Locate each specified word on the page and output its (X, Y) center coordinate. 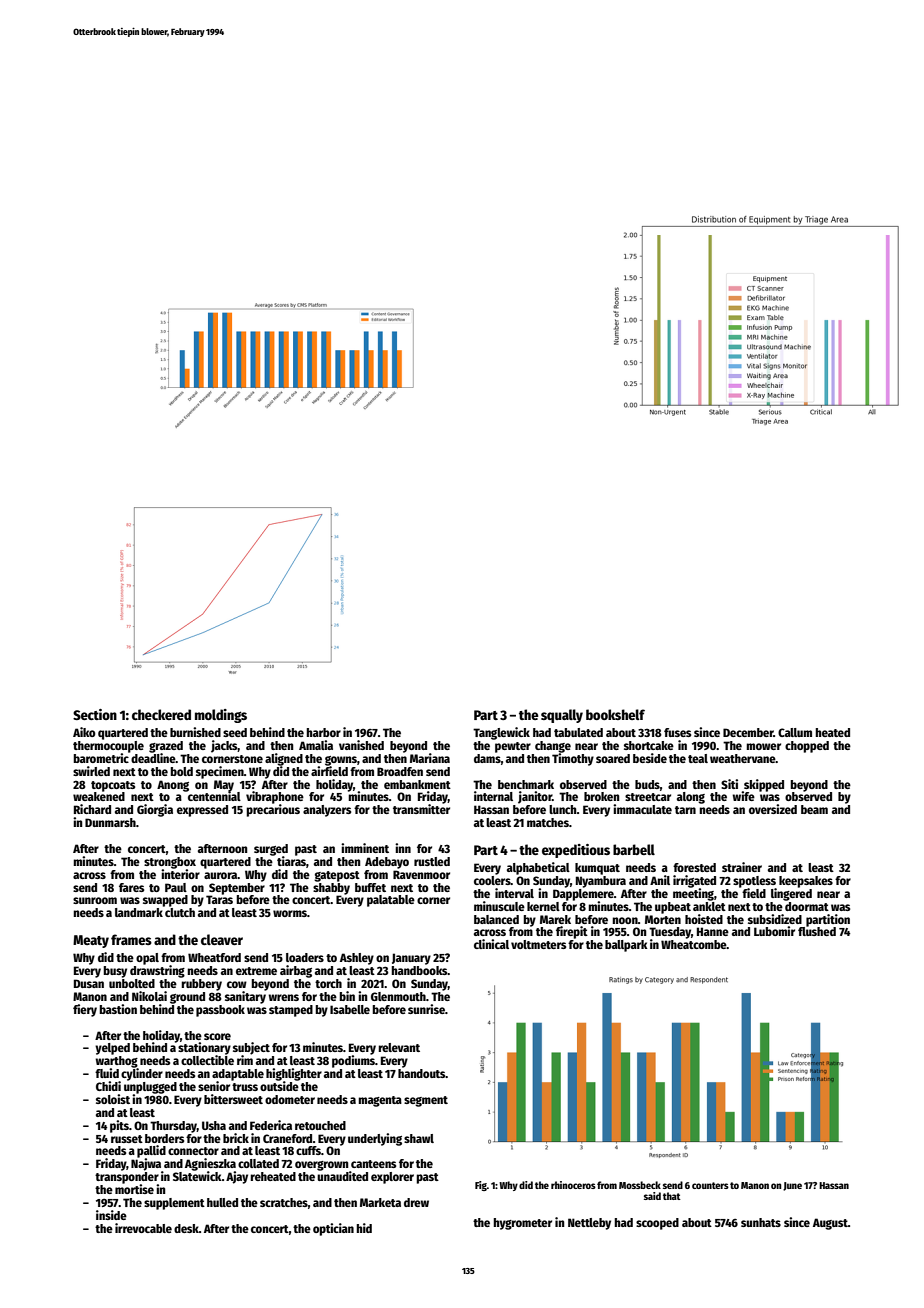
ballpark (626, 946)
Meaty (91, 941)
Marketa (380, 1202)
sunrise (426, 1009)
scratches (284, 1202)
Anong (173, 786)
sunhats (761, 1222)
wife (743, 796)
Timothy (573, 759)
